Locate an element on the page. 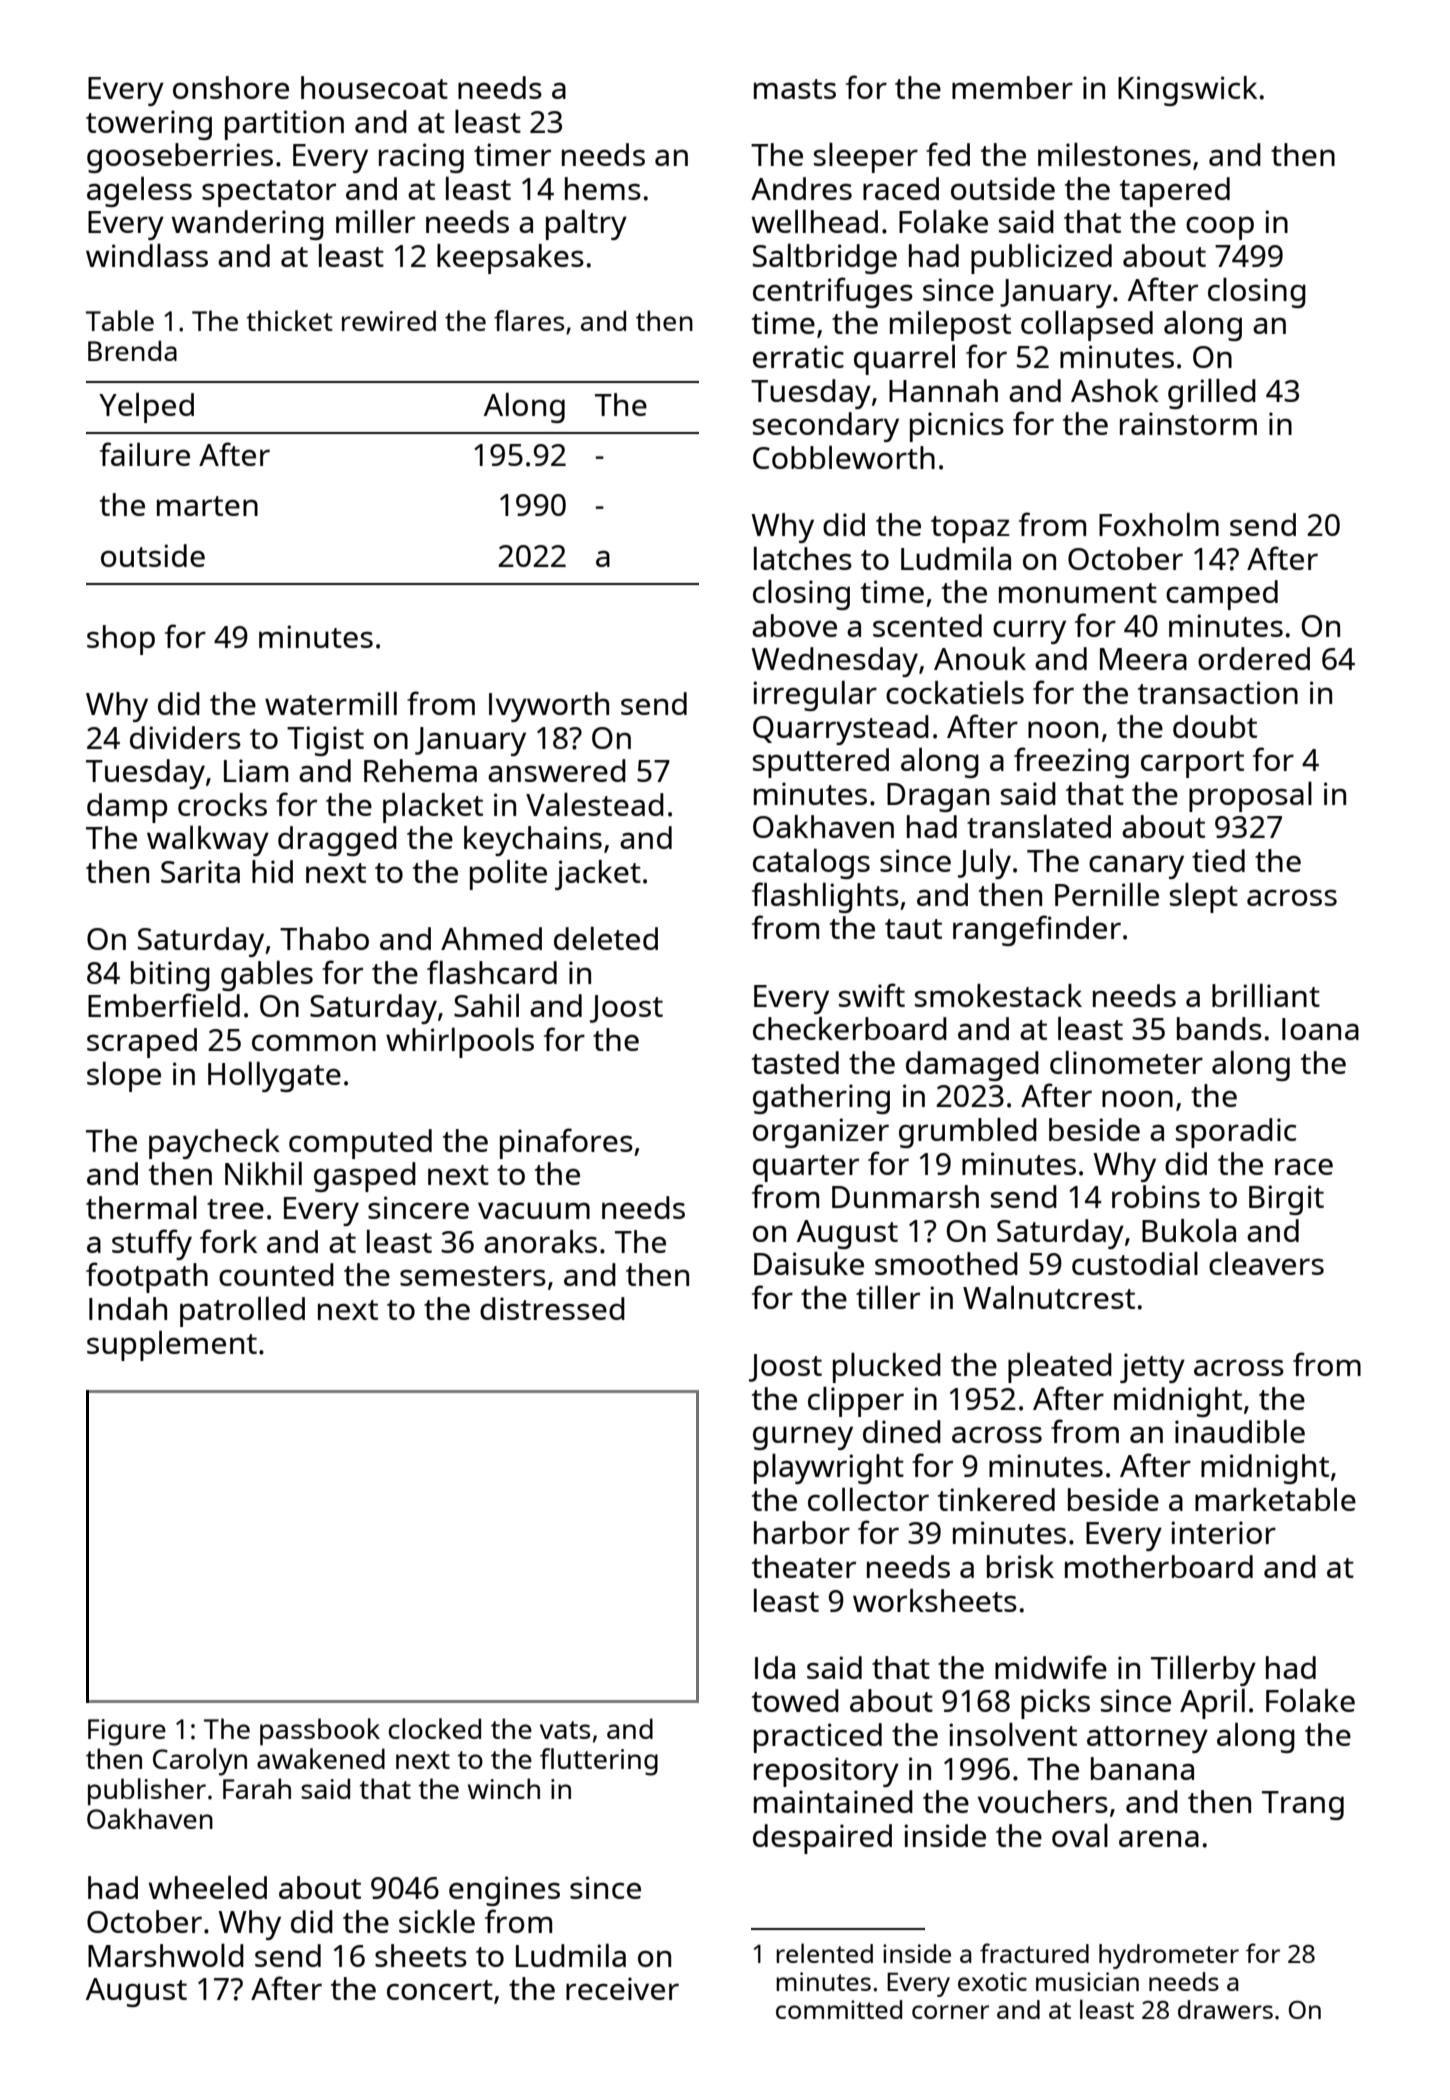 The height and width of the document is (2100, 1450). concert is located at coordinates (440, 1990).
